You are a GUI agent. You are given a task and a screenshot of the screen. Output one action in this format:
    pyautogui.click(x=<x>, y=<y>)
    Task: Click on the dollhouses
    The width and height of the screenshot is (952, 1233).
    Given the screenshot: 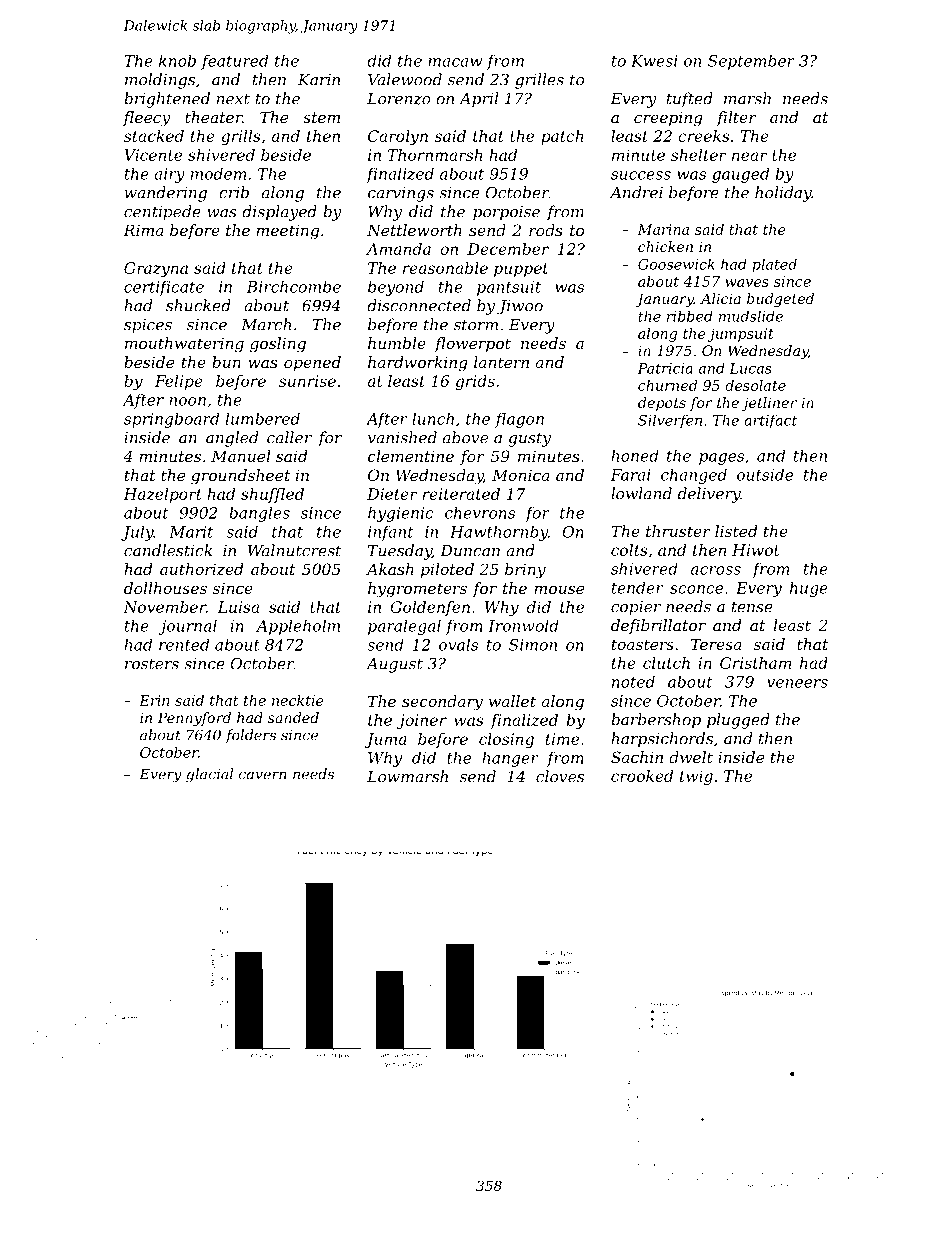 What is the action you would take?
    pyautogui.click(x=165, y=588)
